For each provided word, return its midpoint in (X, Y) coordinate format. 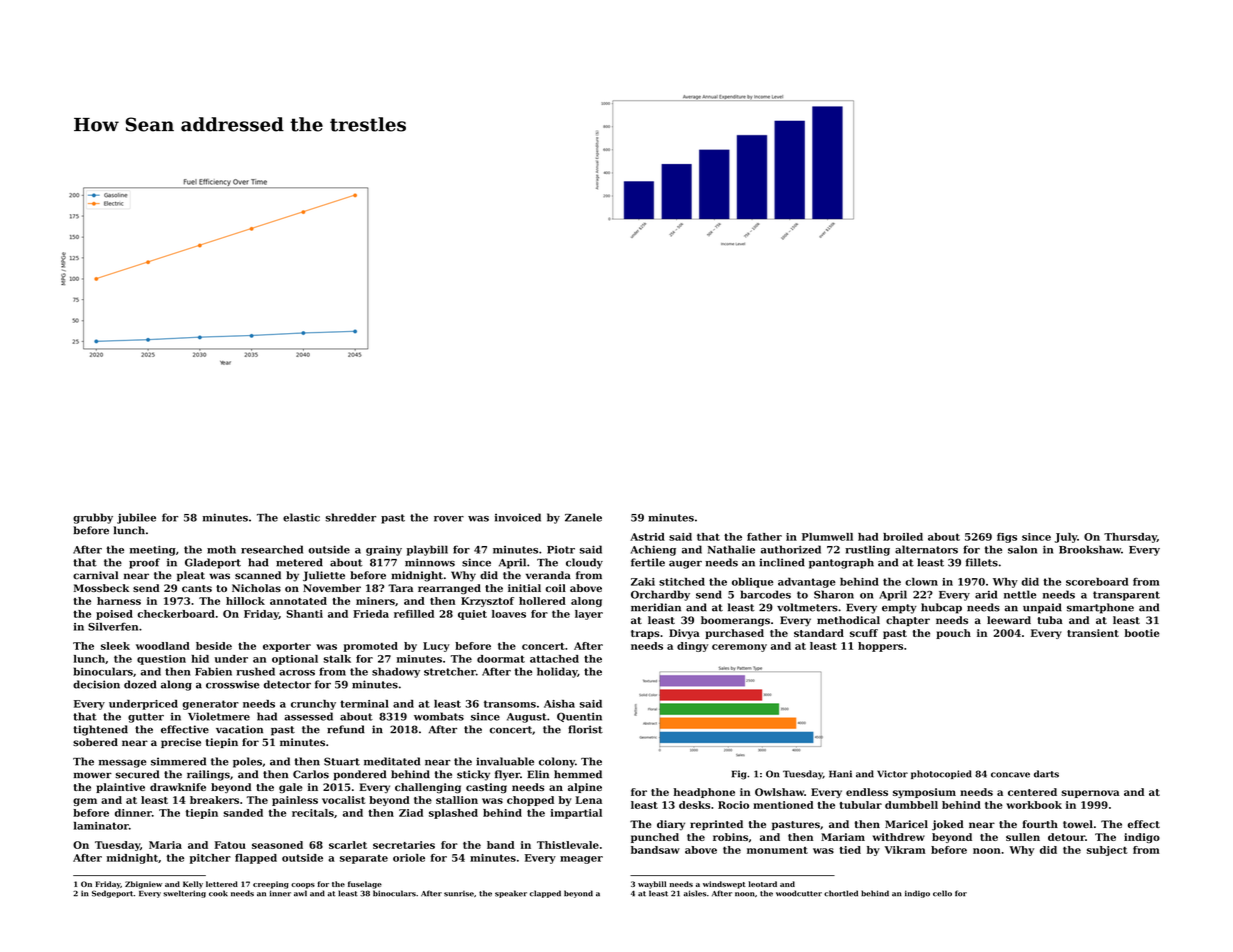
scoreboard (1097, 582)
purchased (734, 634)
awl (300, 893)
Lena (588, 800)
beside (214, 646)
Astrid (647, 537)
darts (1046, 774)
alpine (585, 788)
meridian (656, 607)
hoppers (880, 647)
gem (85, 802)
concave (1010, 775)
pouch (953, 634)
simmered (178, 761)
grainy (384, 551)
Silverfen (113, 626)
